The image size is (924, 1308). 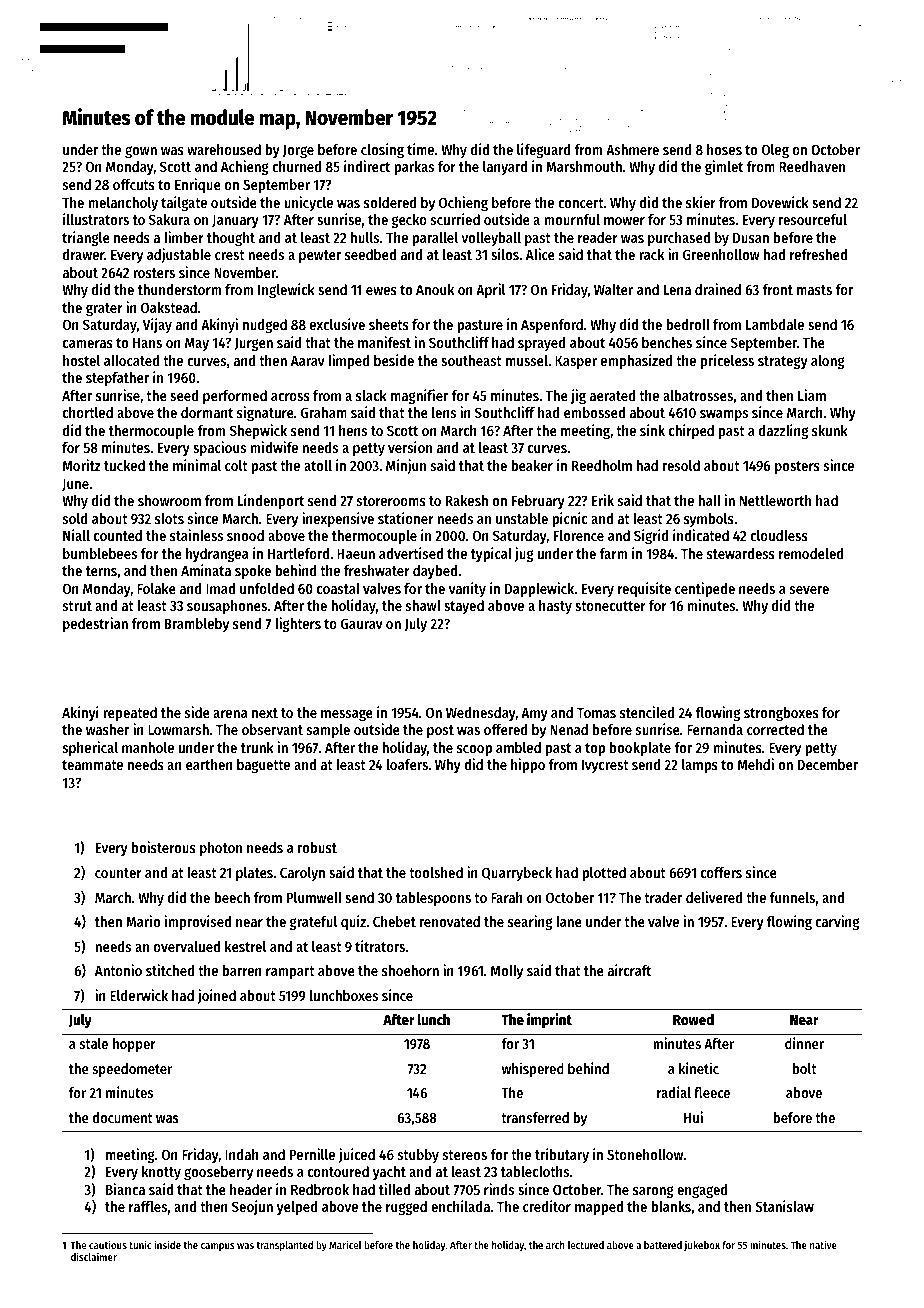 I want to click on closing, so click(x=382, y=150).
